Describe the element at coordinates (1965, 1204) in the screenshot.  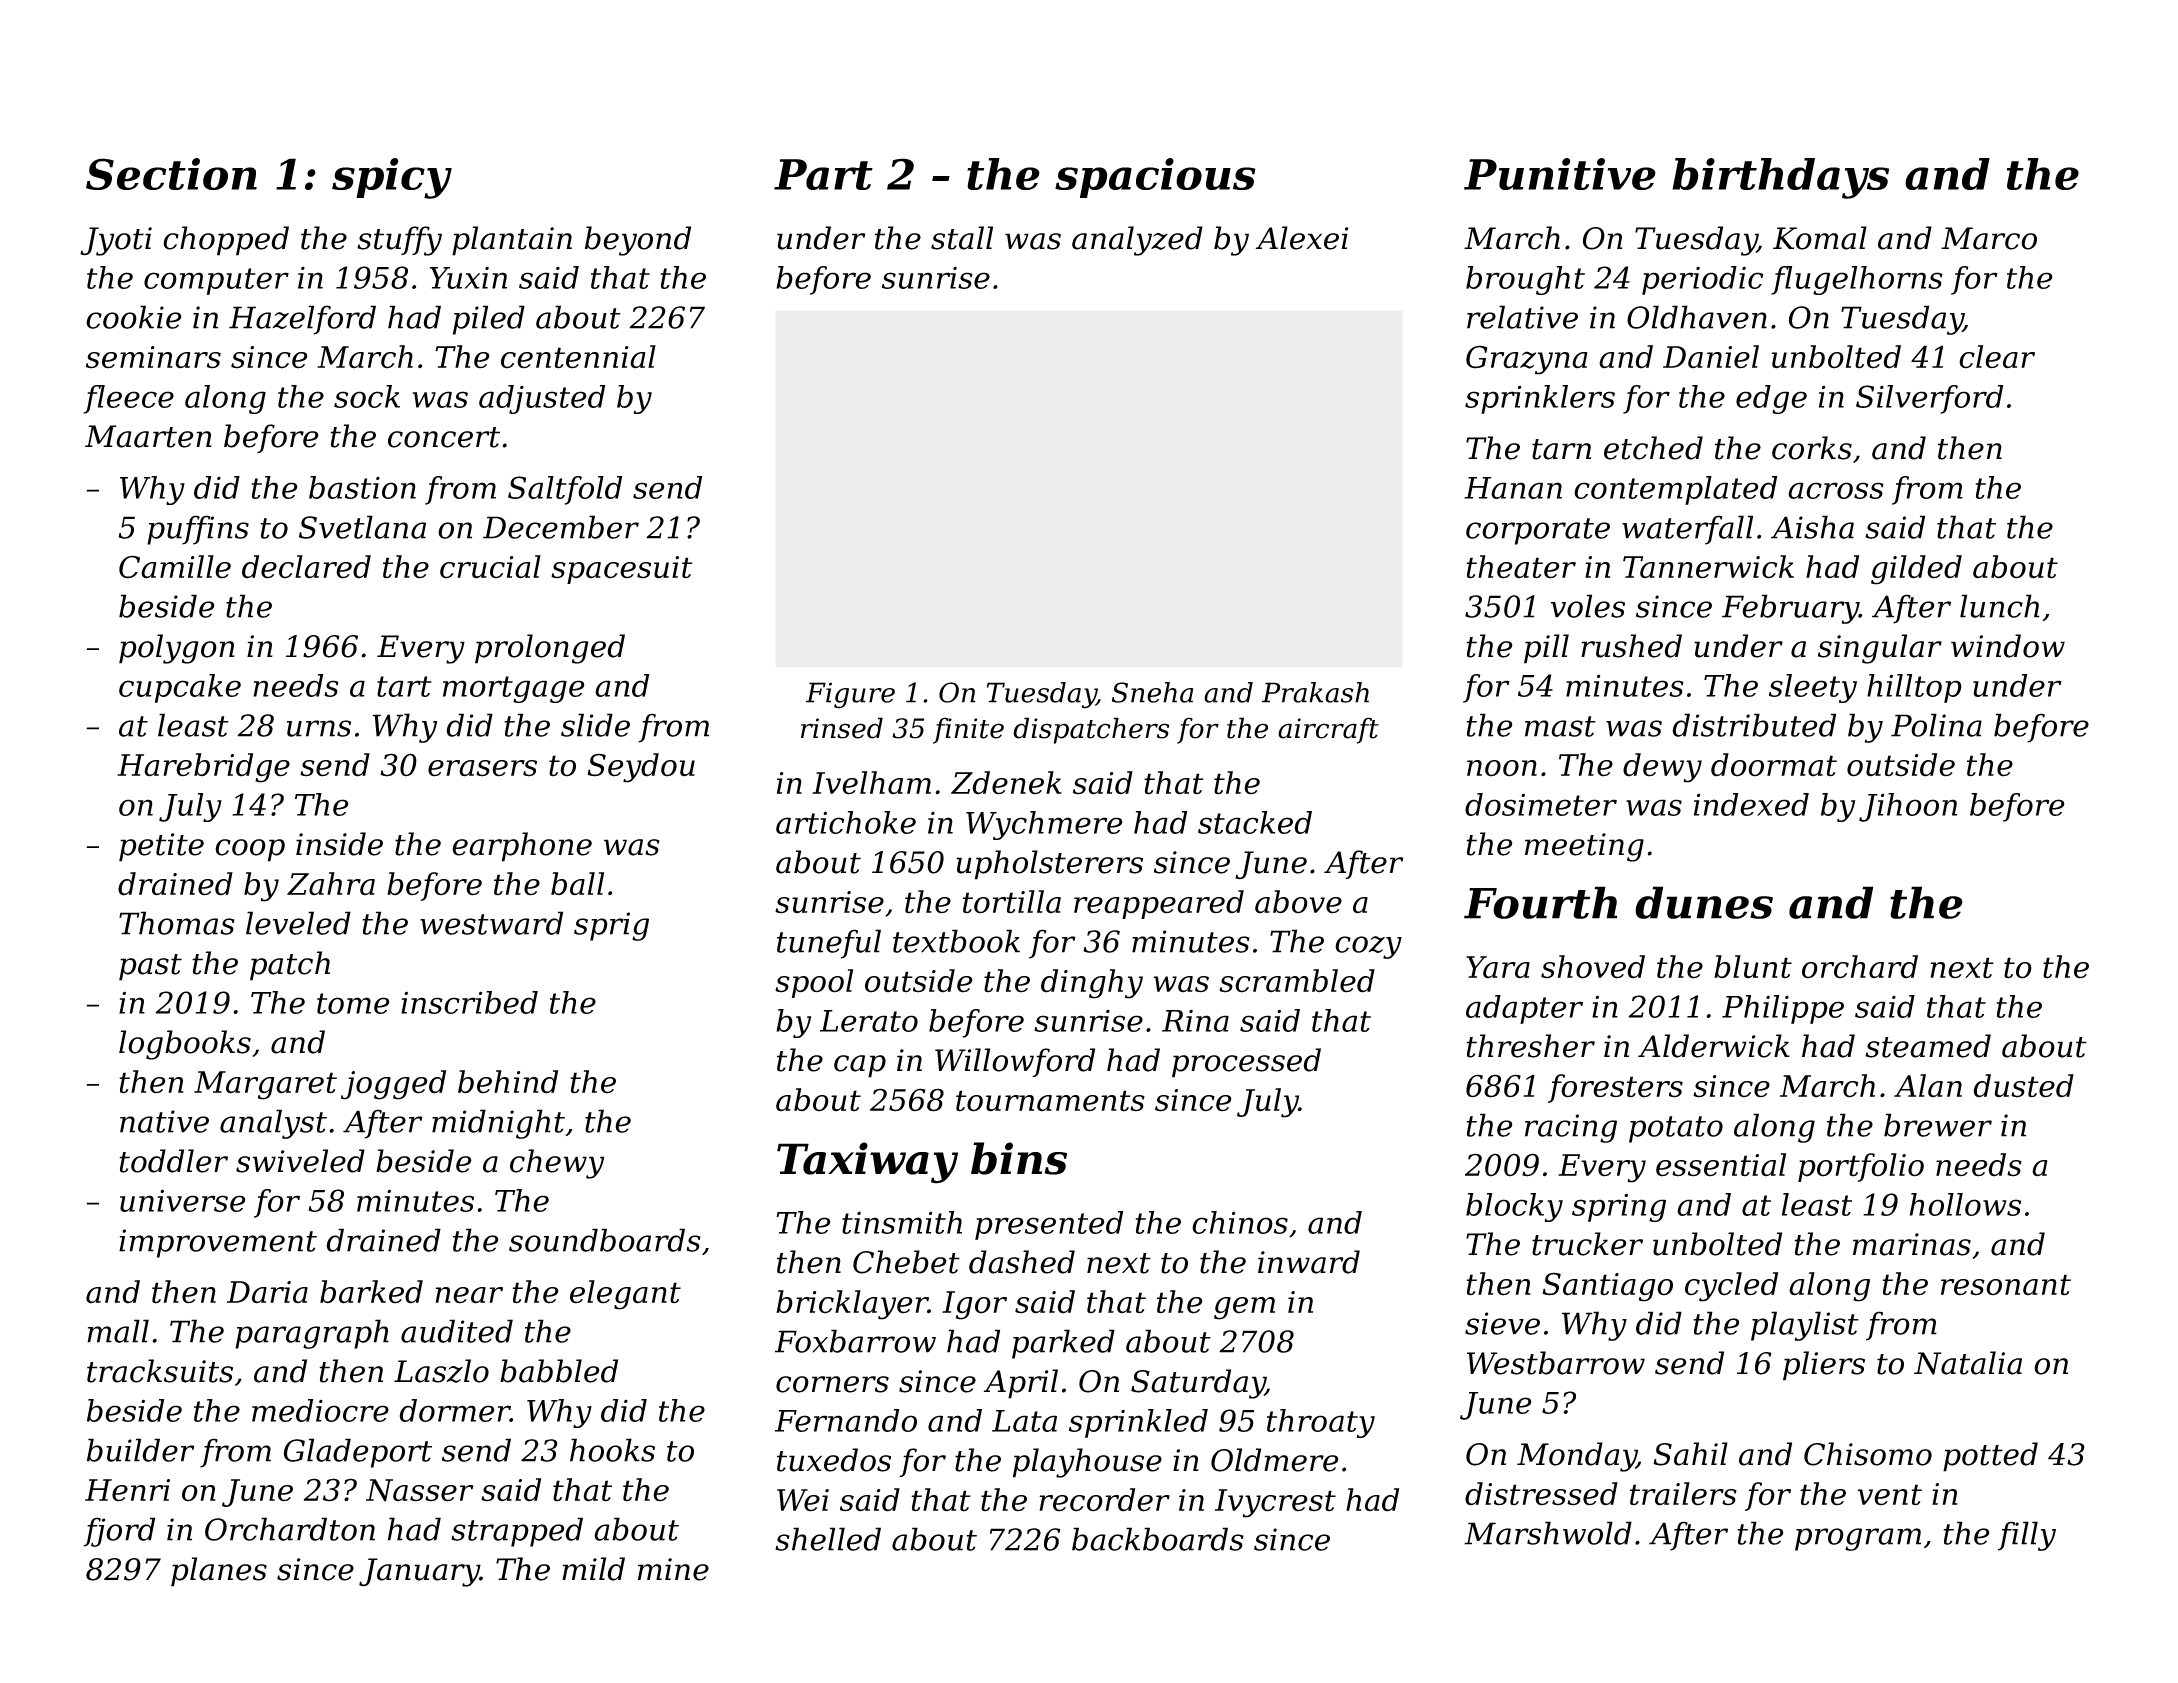
I see `hollows` at that location.
